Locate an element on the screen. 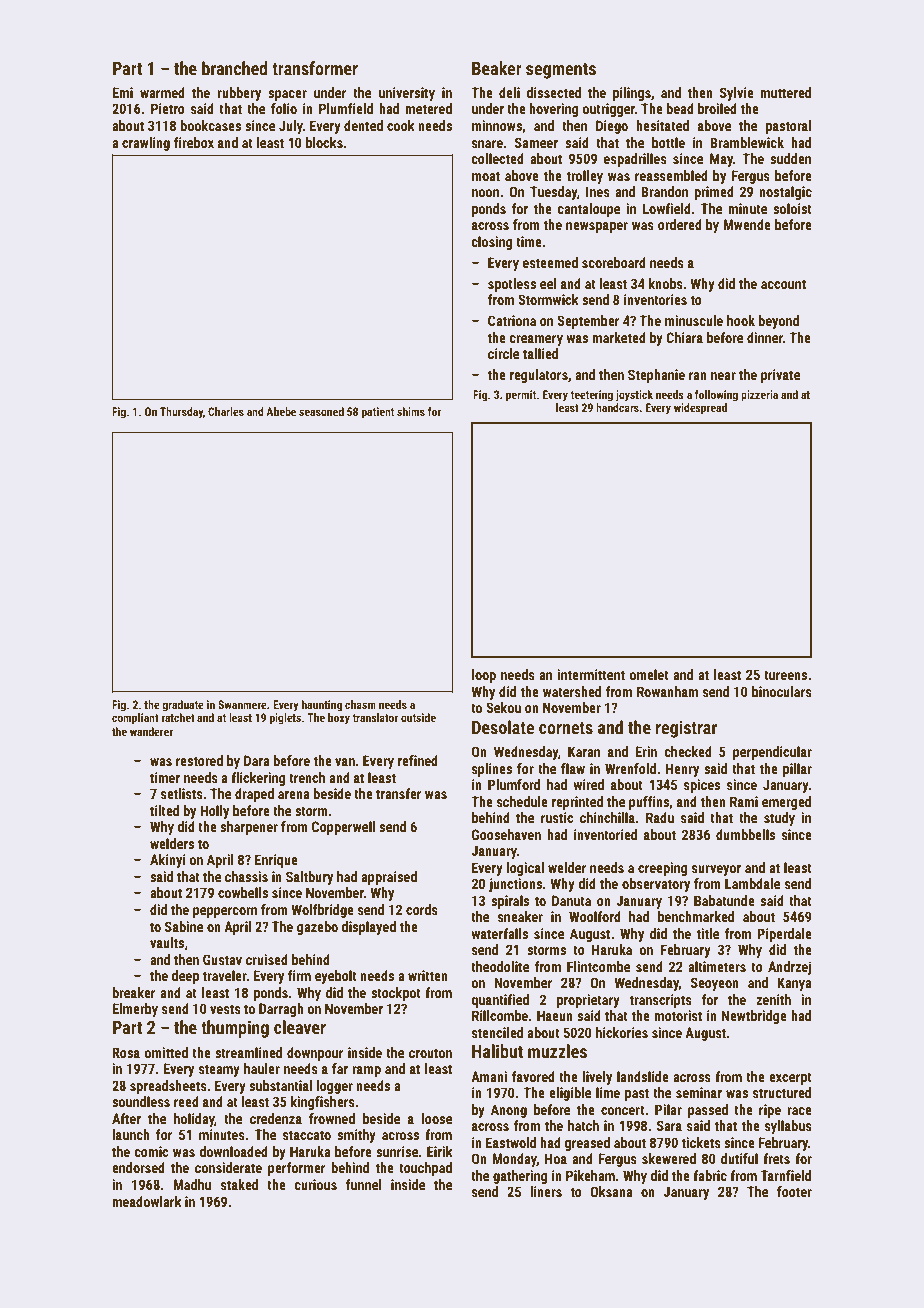  launch is located at coordinates (131, 1134).
